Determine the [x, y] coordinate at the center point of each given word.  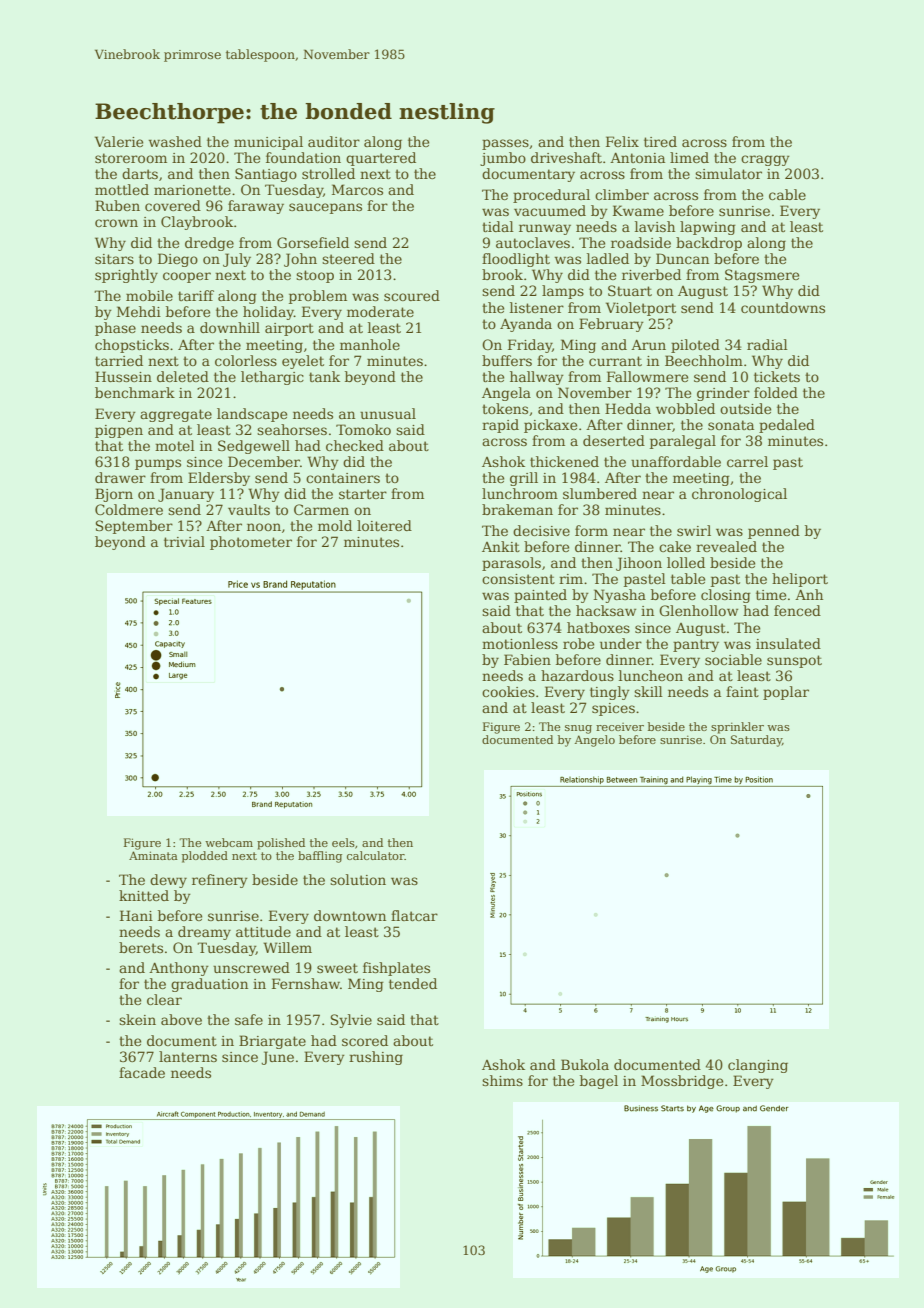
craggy [765, 160]
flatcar [414, 915]
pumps [158, 464]
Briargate [272, 1042]
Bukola [585, 1064]
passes [505, 144]
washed [175, 141]
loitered [384, 525]
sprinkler [737, 728]
